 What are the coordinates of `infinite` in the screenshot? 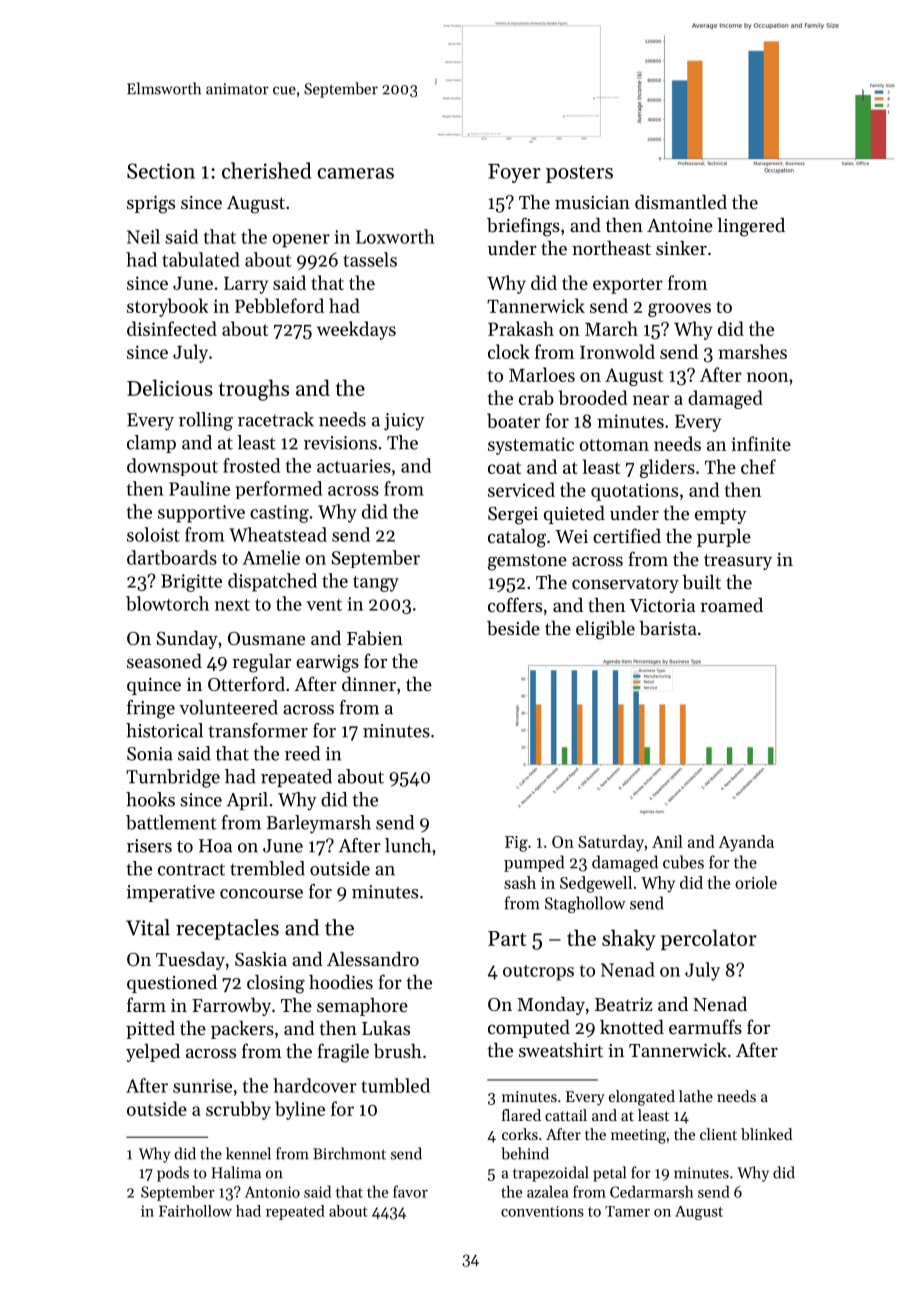 It's located at (761, 443).
